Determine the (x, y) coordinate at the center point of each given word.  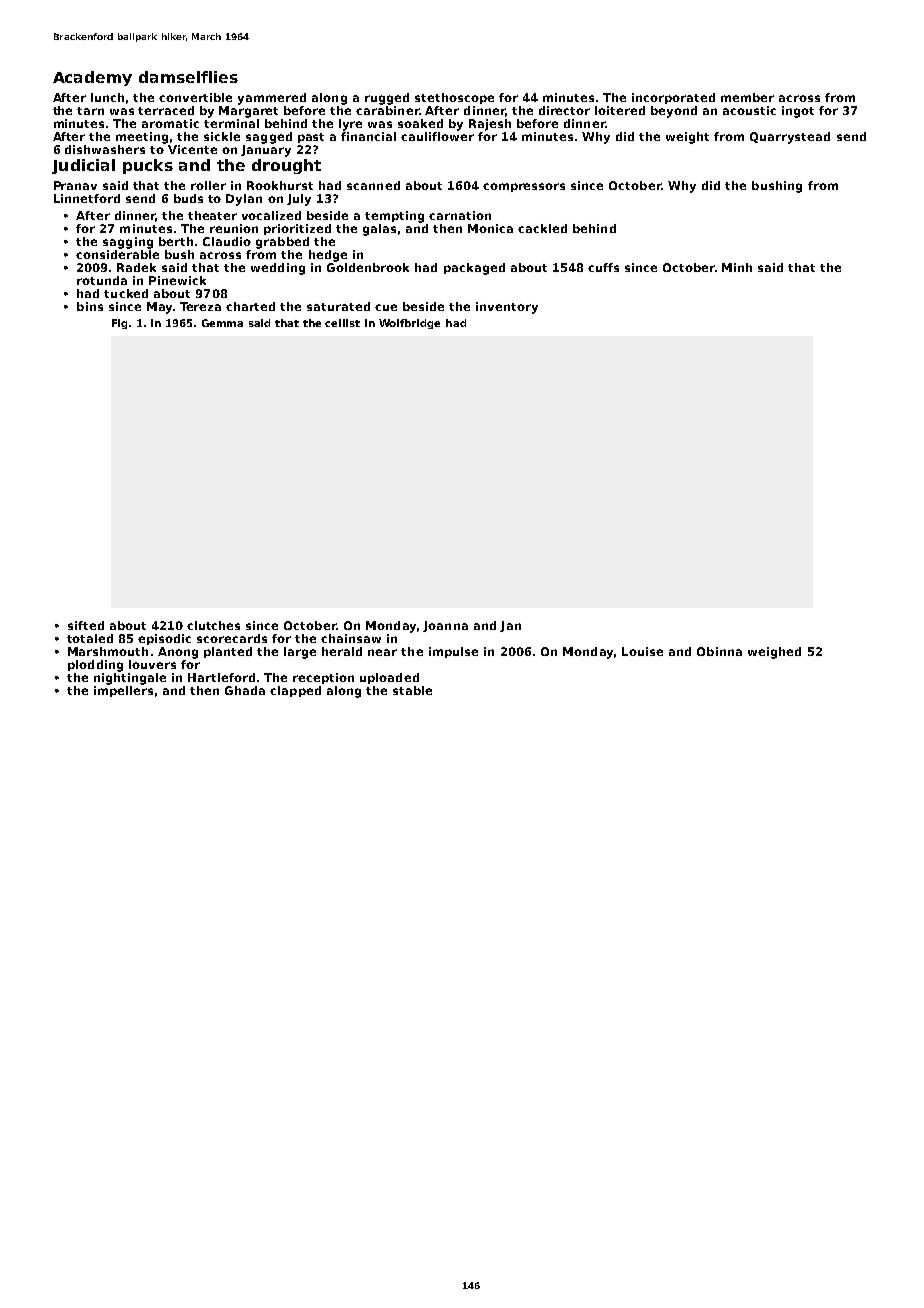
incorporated (673, 98)
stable (412, 690)
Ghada (245, 690)
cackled (542, 228)
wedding (278, 269)
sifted (86, 625)
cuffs (603, 267)
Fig (119, 324)
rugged (387, 99)
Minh (737, 267)
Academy (92, 78)
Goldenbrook (368, 267)
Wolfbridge (409, 324)
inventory (507, 308)
